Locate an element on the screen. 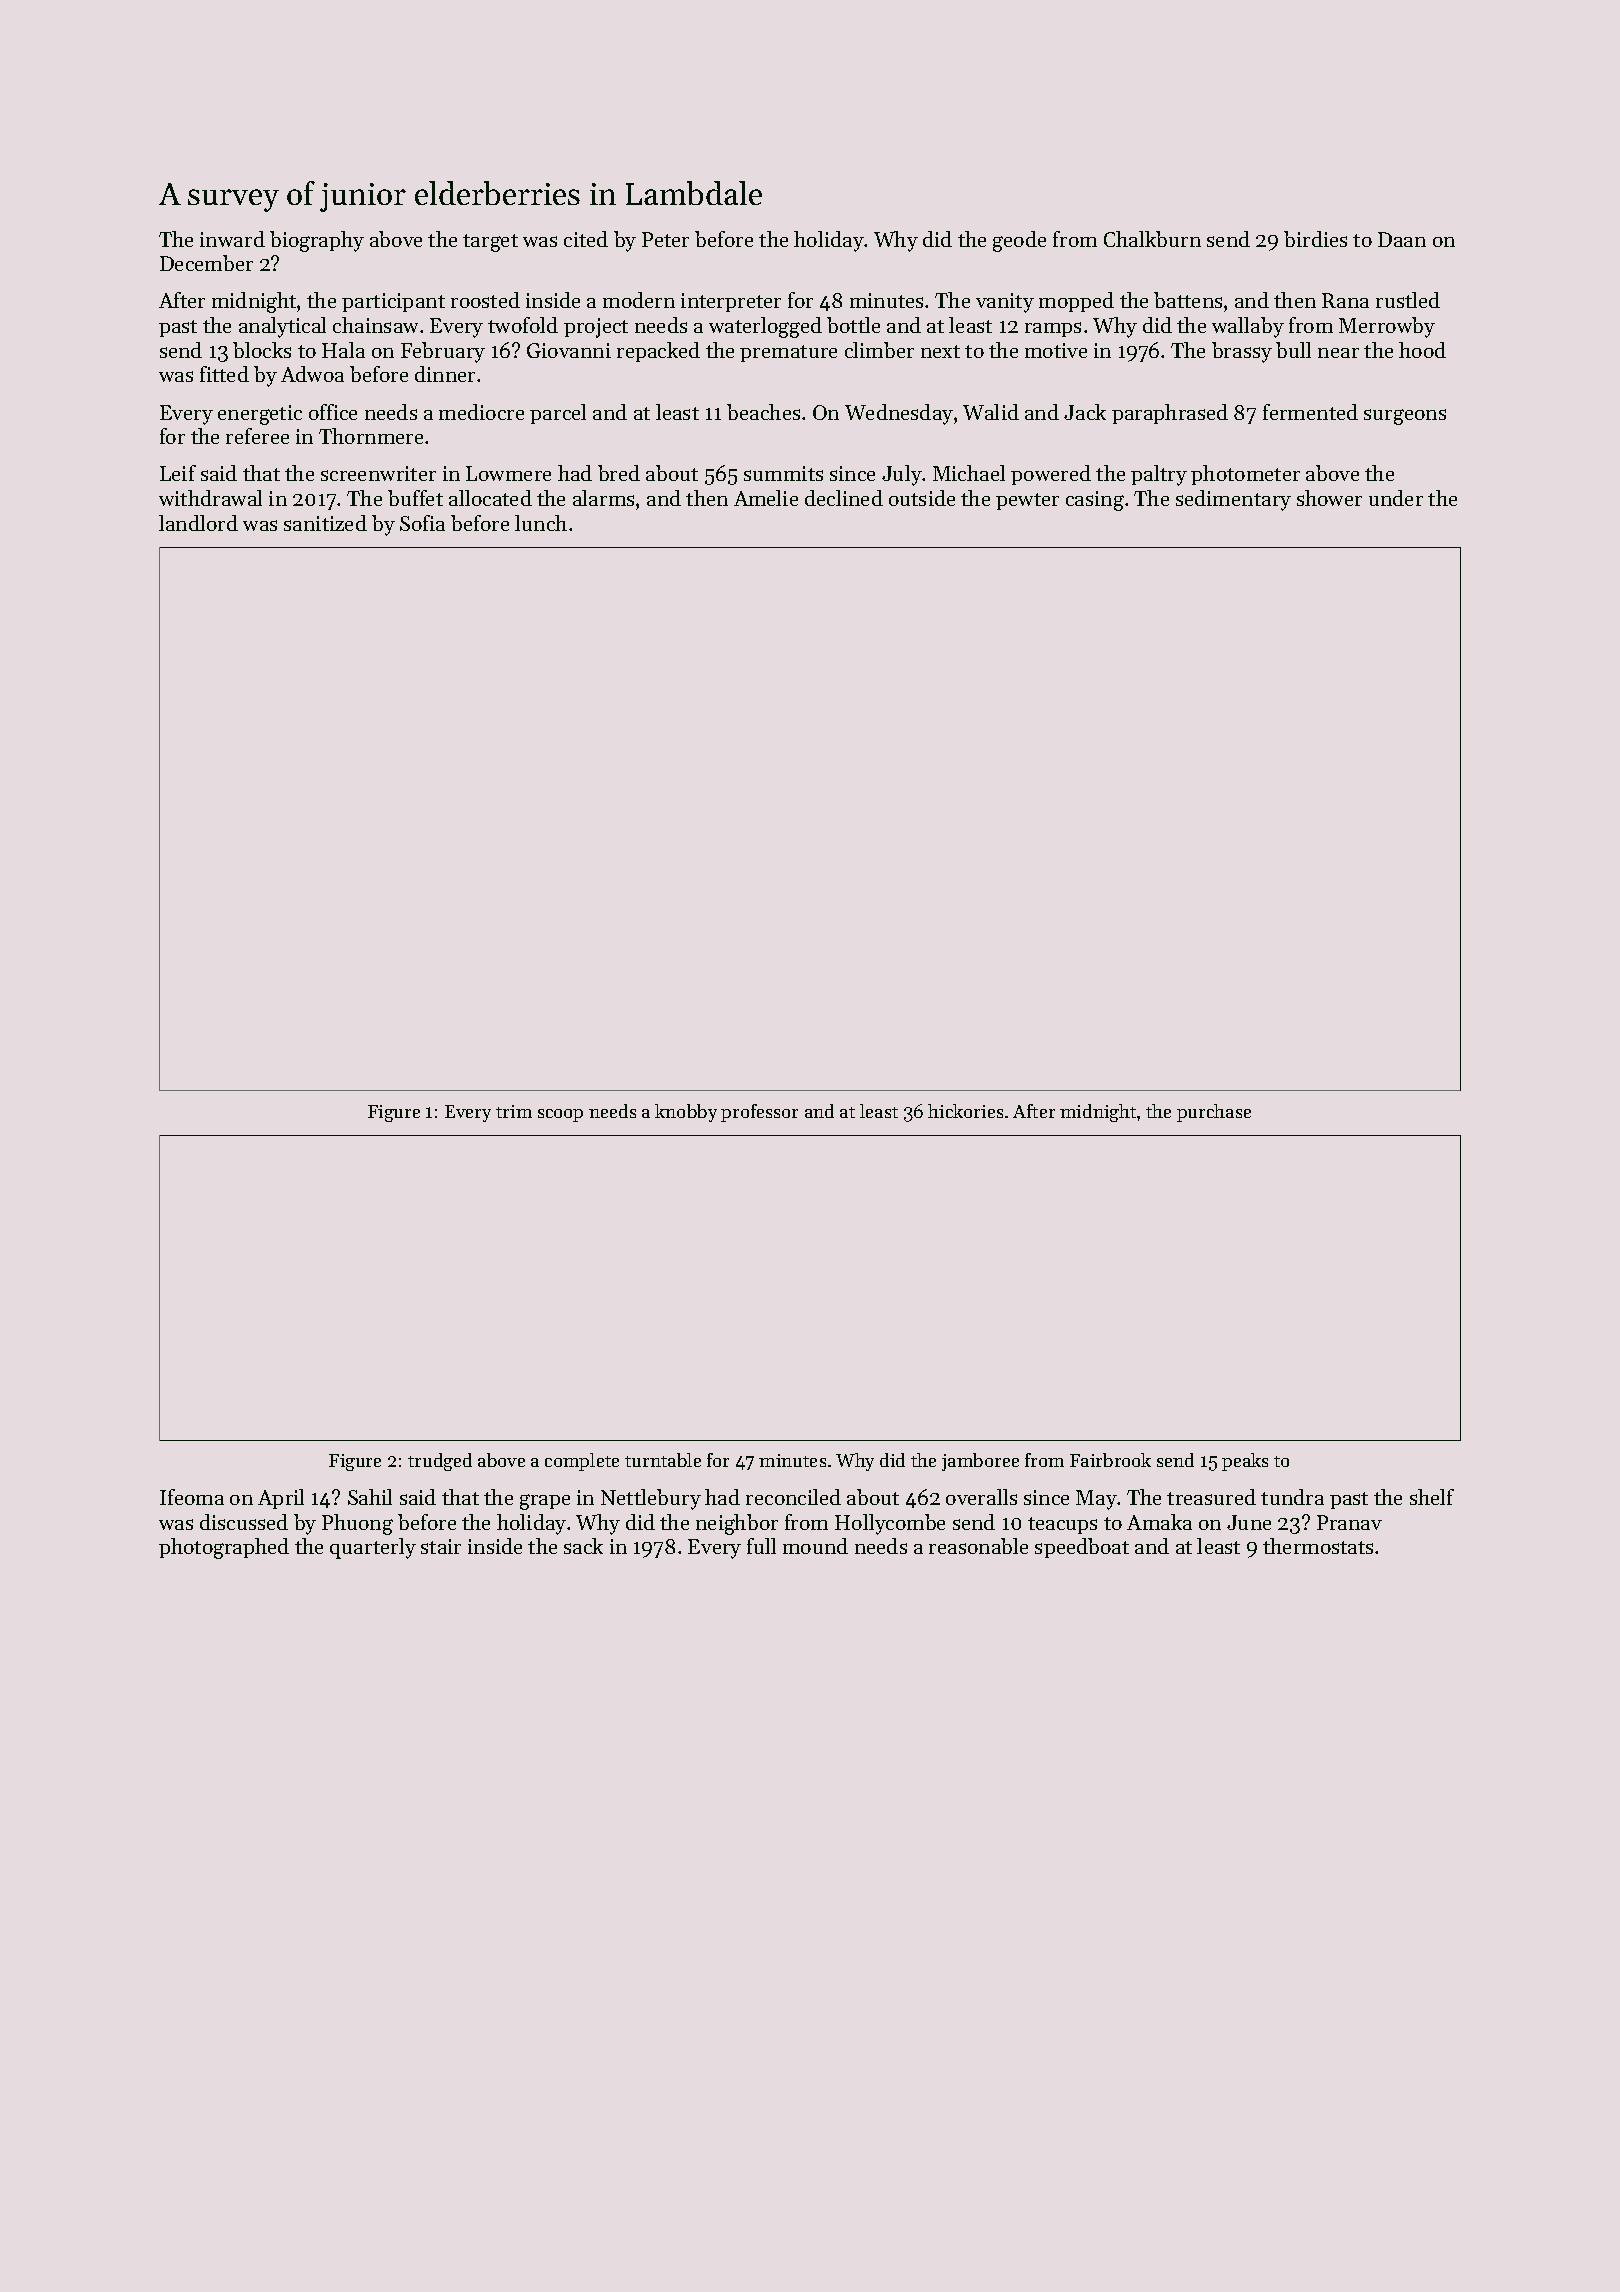 This screenshot has height=2292, width=1620. sedimentary is located at coordinates (1233, 500).
